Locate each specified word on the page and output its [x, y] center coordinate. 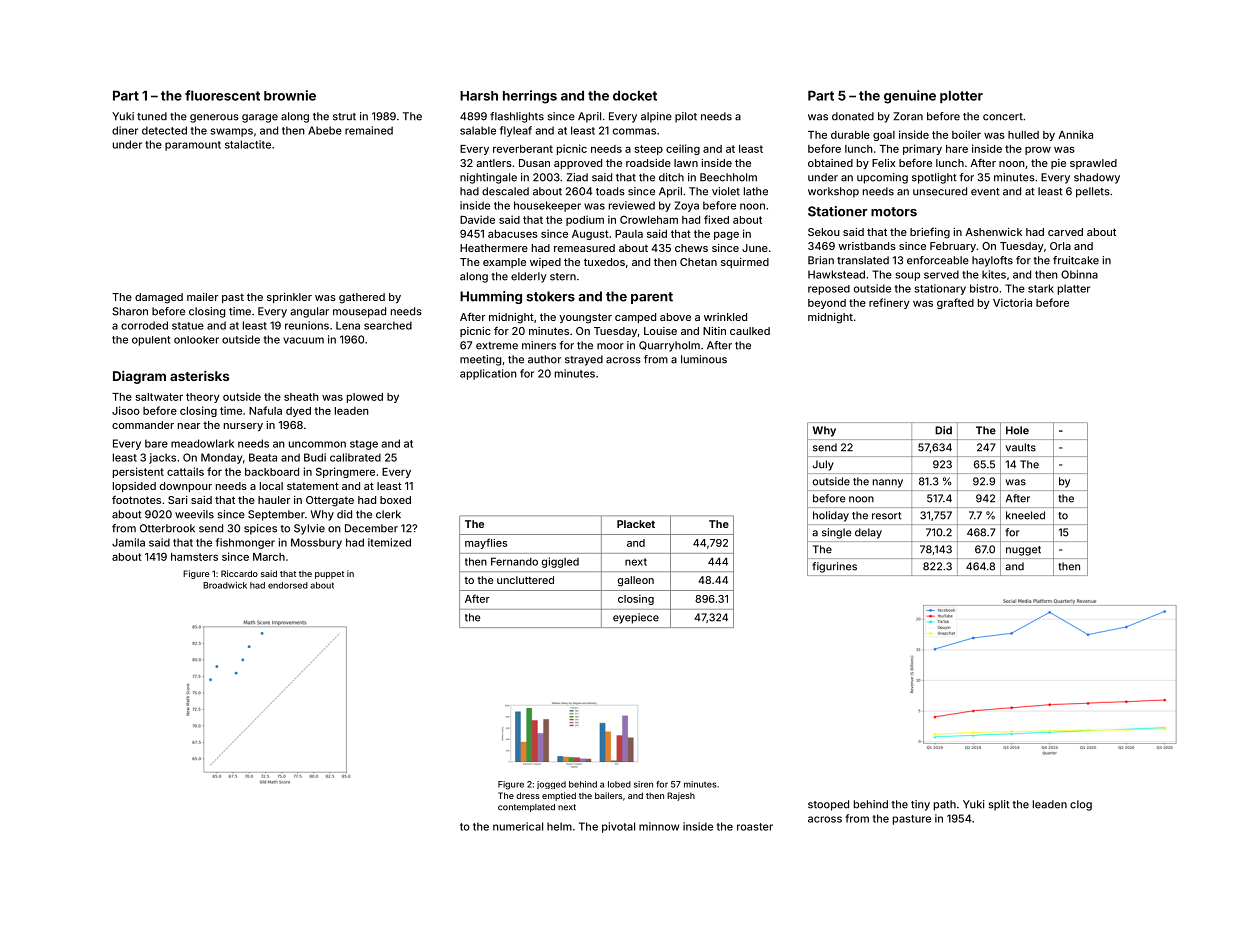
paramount [193, 146]
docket [635, 95]
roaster [755, 827]
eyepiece [636, 618]
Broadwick [225, 585]
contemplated [526, 808]
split [999, 805]
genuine [910, 97]
